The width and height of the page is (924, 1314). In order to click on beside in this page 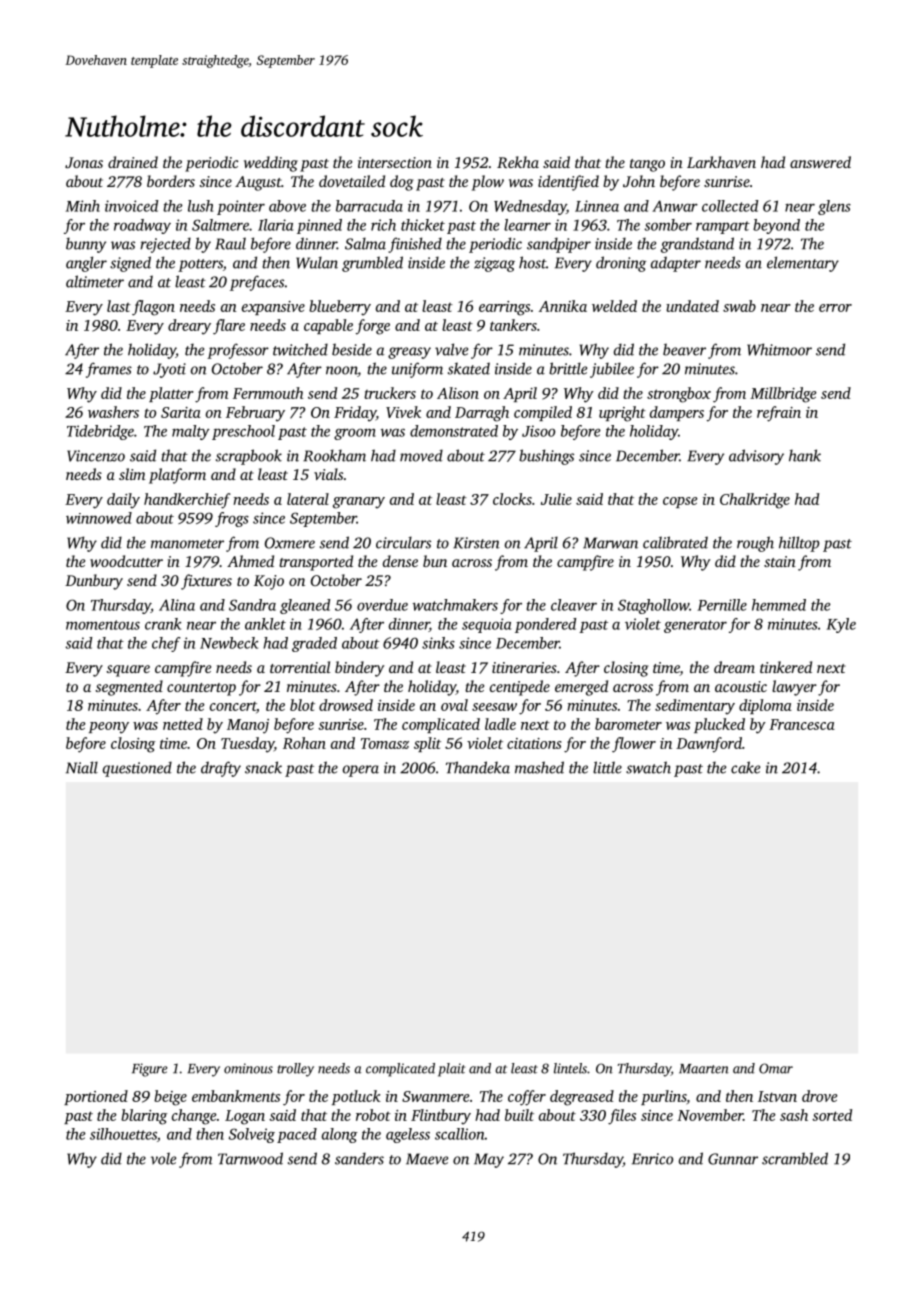, I will do `click(352, 349)`.
